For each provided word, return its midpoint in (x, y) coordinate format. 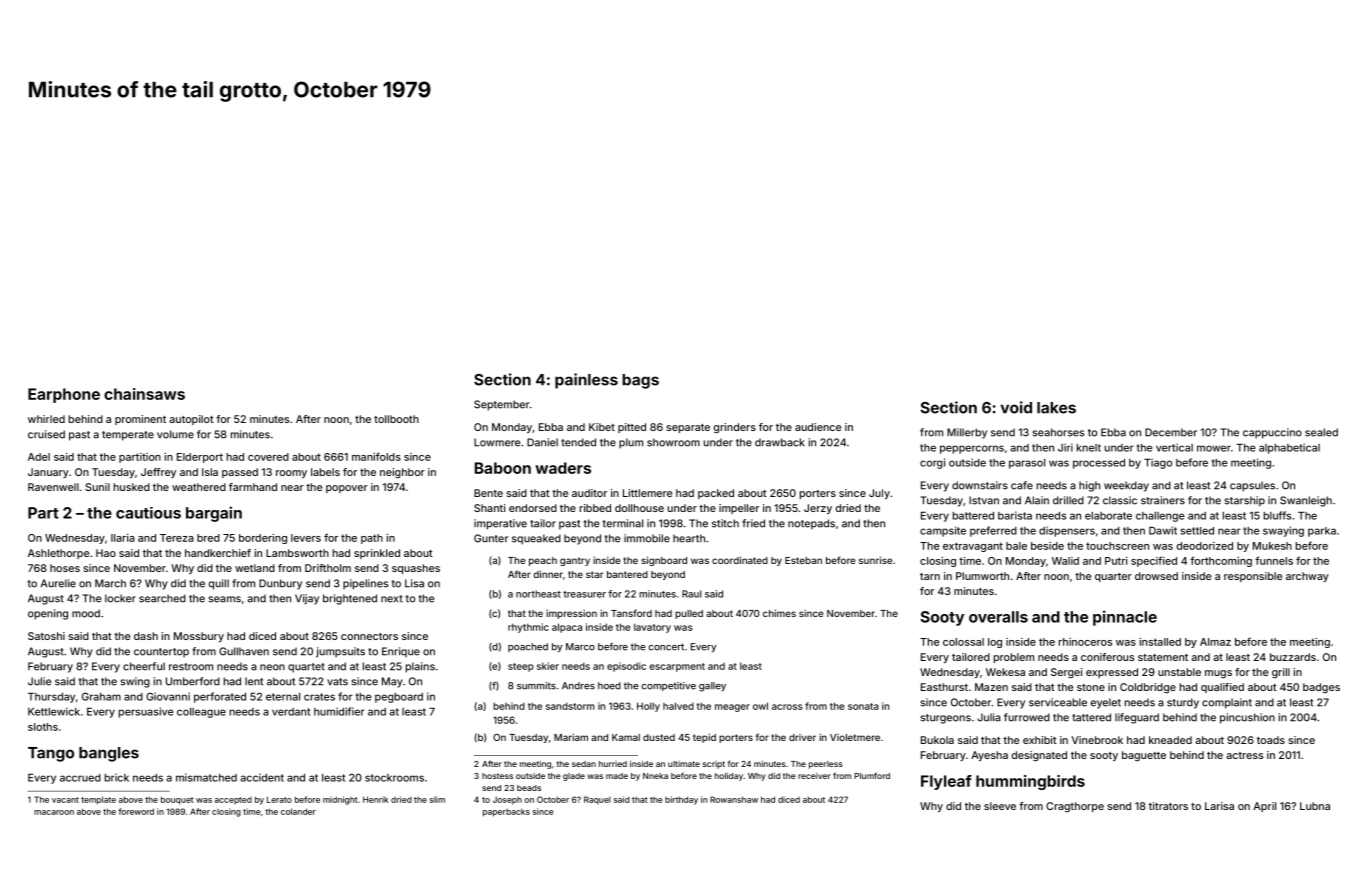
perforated (220, 697)
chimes (779, 613)
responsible (1253, 577)
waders (563, 468)
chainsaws (144, 394)
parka (1322, 532)
